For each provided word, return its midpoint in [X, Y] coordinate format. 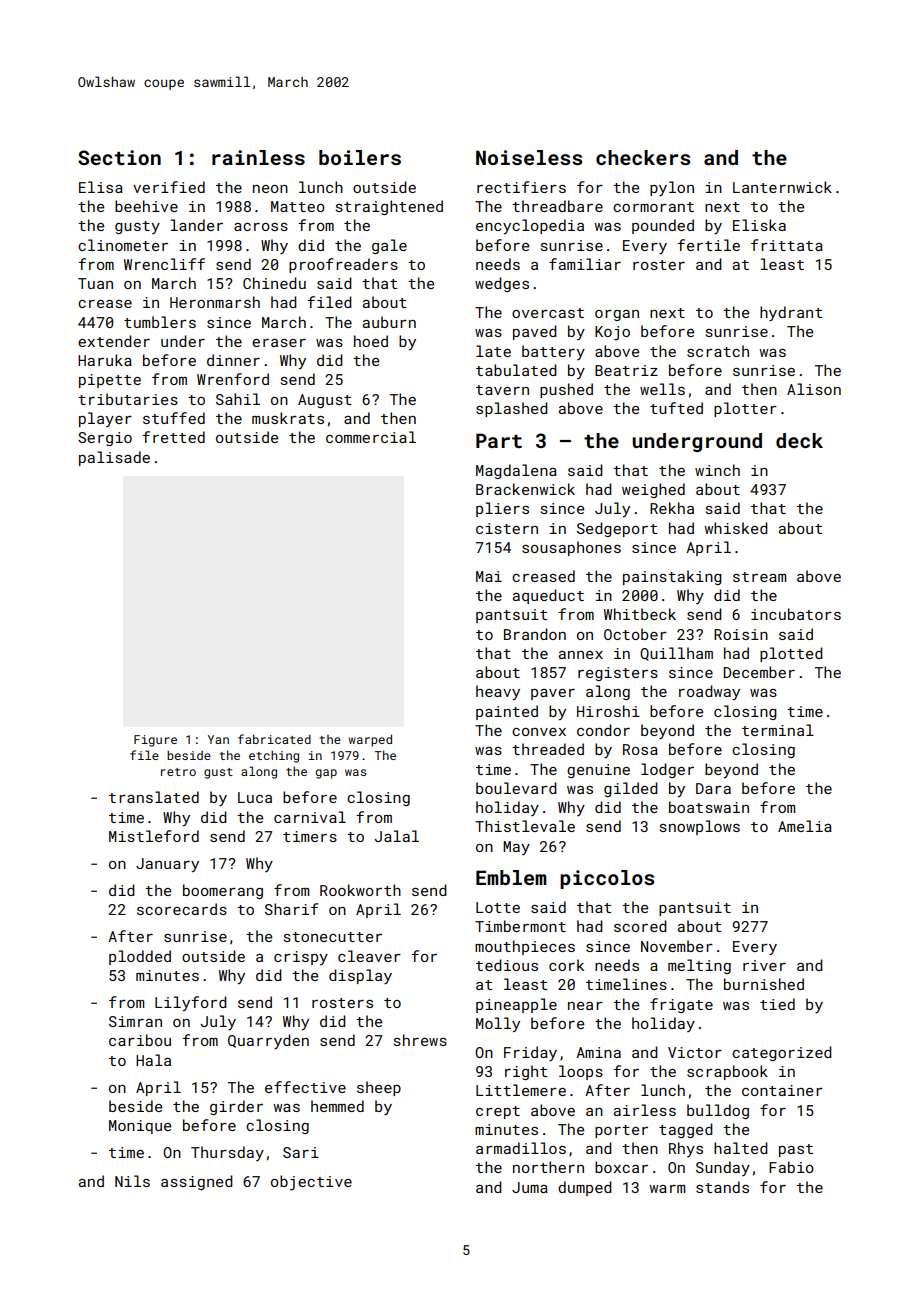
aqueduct [548, 596]
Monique [140, 1127]
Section [119, 157]
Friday [530, 1053]
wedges [502, 284]
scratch [718, 351]
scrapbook [727, 1072]
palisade [114, 458]
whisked [736, 528]
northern [548, 1167]
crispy [301, 958]
